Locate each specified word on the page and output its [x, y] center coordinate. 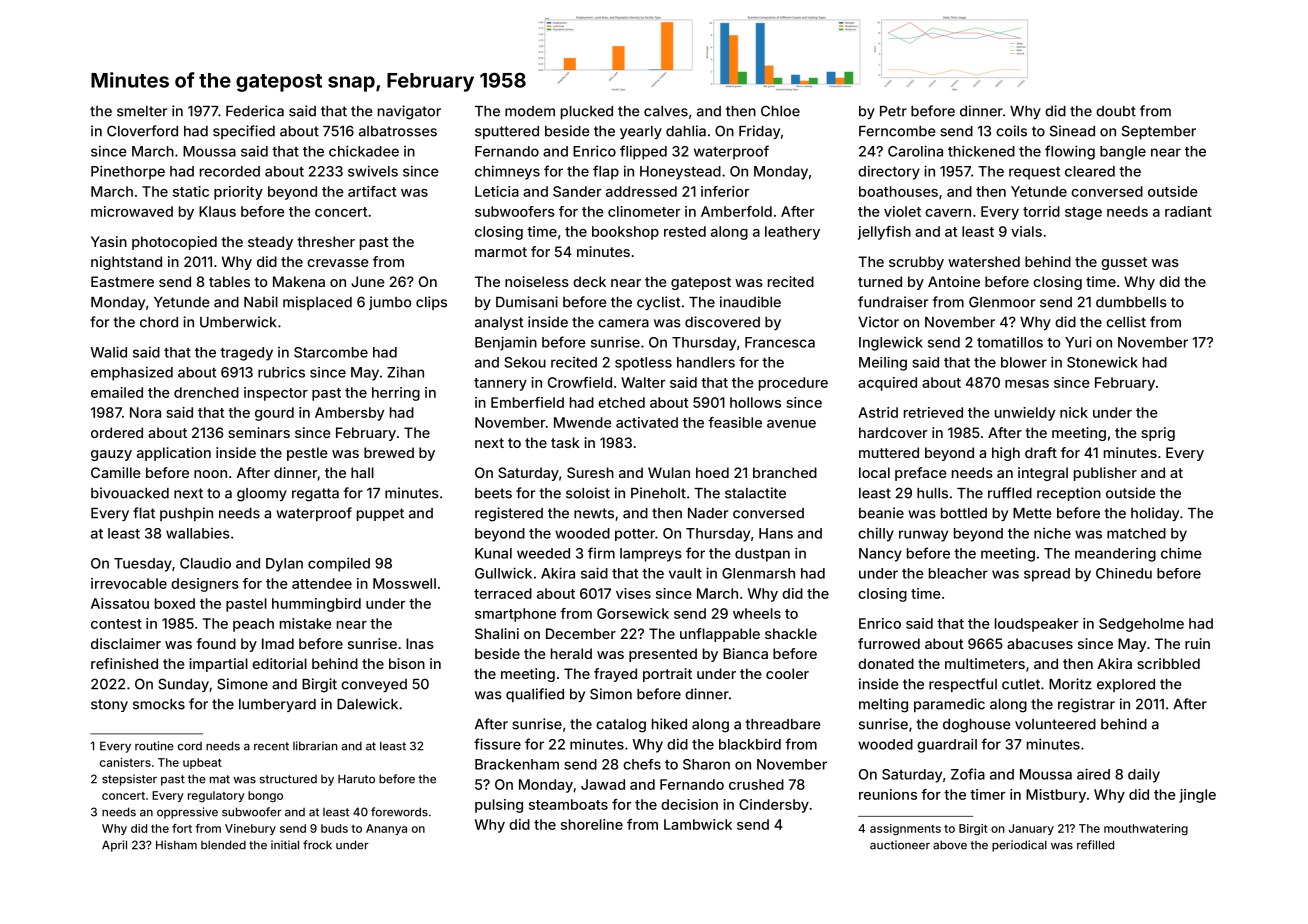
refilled [1095, 845]
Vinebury [250, 829]
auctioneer [900, 845]
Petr [893, 111]
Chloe [780, 111]
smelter [142, 111]
